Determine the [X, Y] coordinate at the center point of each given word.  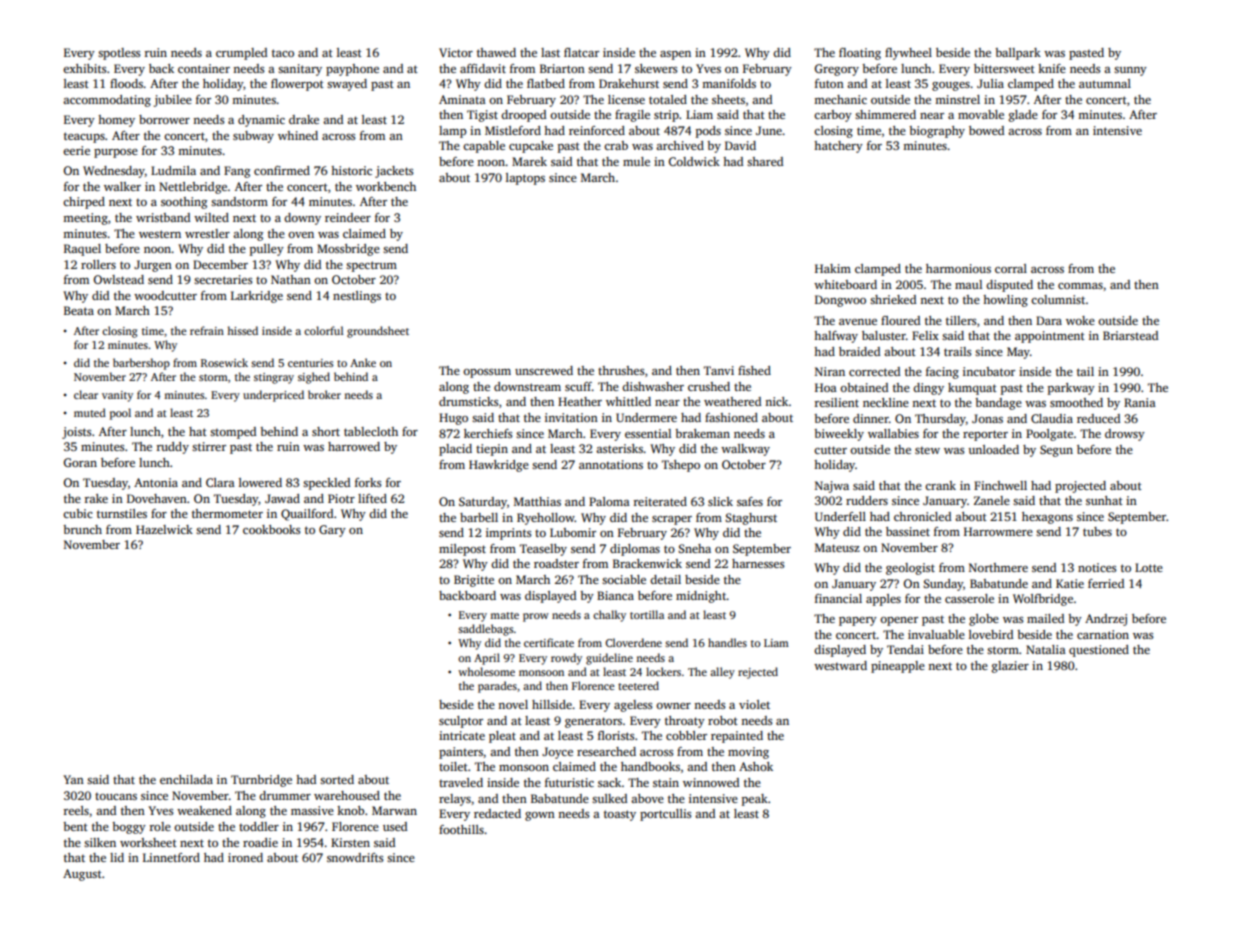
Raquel [82, 250]
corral [1011, 268]
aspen [675, 55]
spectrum [371, 266]
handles [727, 642]
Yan [73, 779]
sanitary [300, 70]
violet [754, 704]
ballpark [1018, 54]
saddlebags [486, 630]
